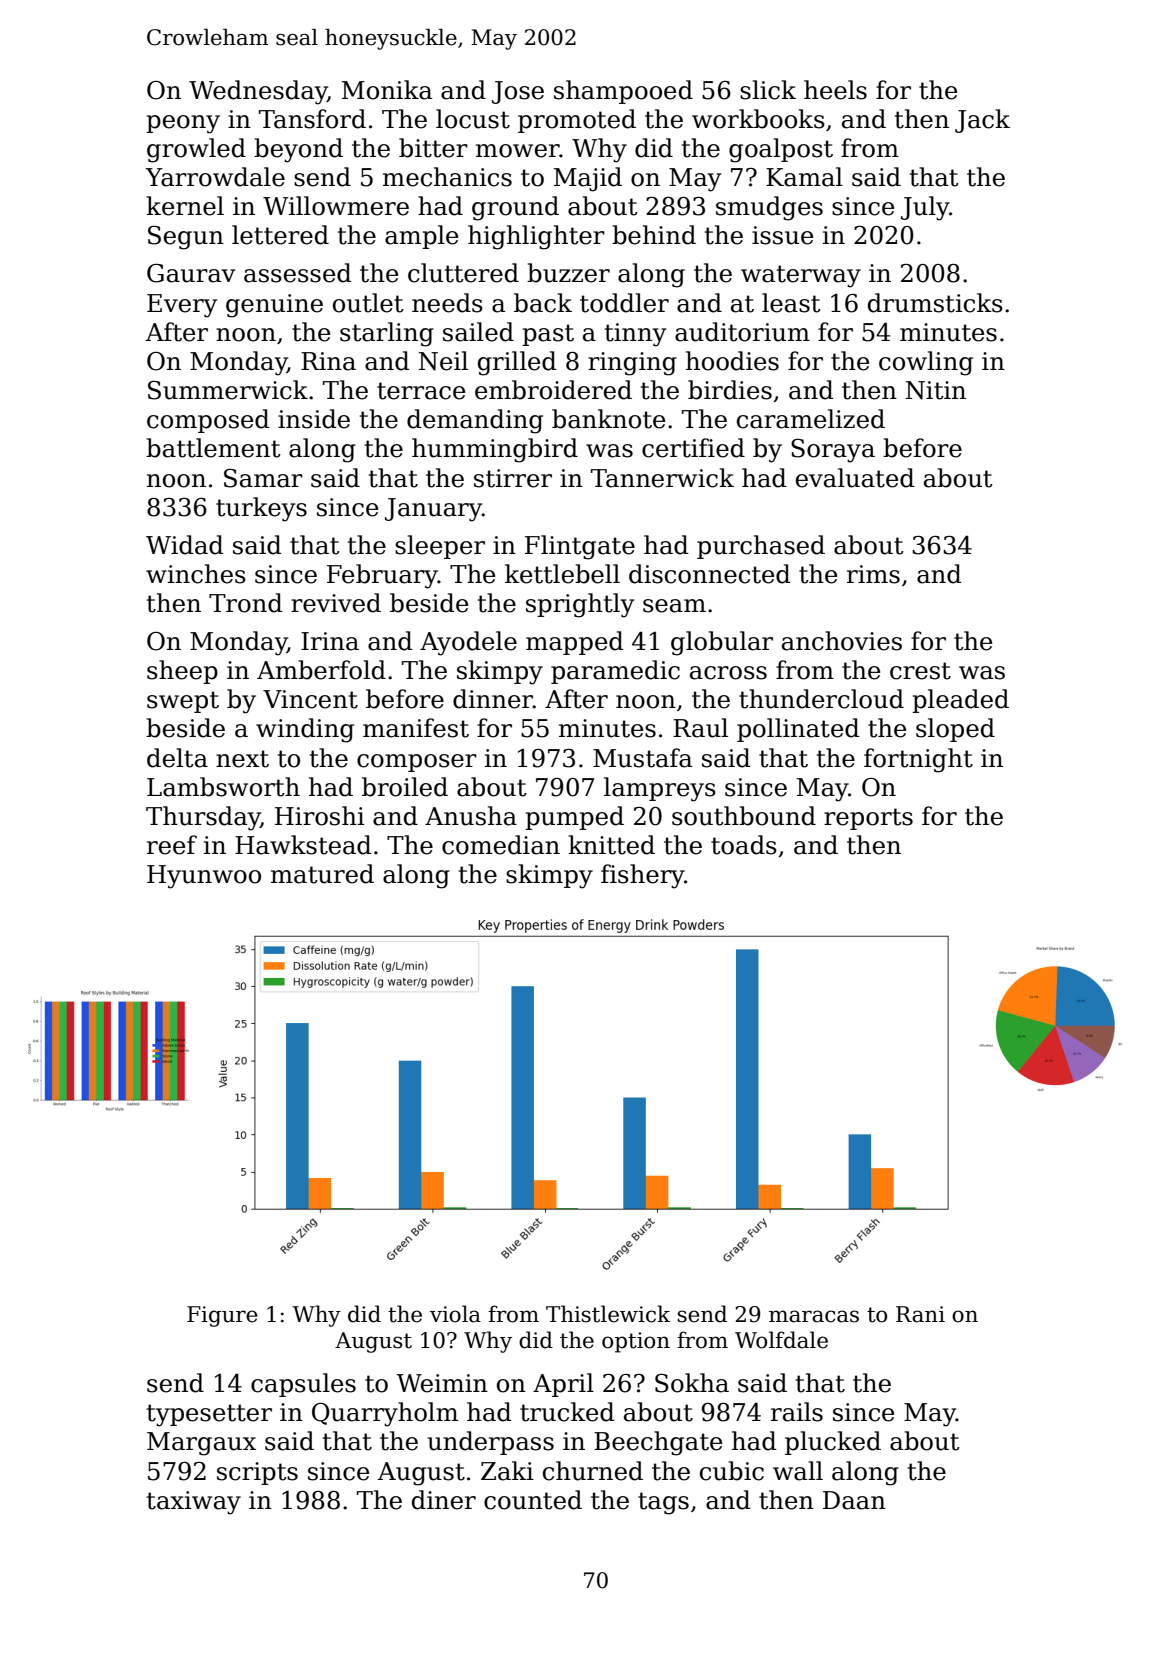  What do you see at coordinates (588, 179) in the image?
I see `Majid` at bounding box center [588, 179].
